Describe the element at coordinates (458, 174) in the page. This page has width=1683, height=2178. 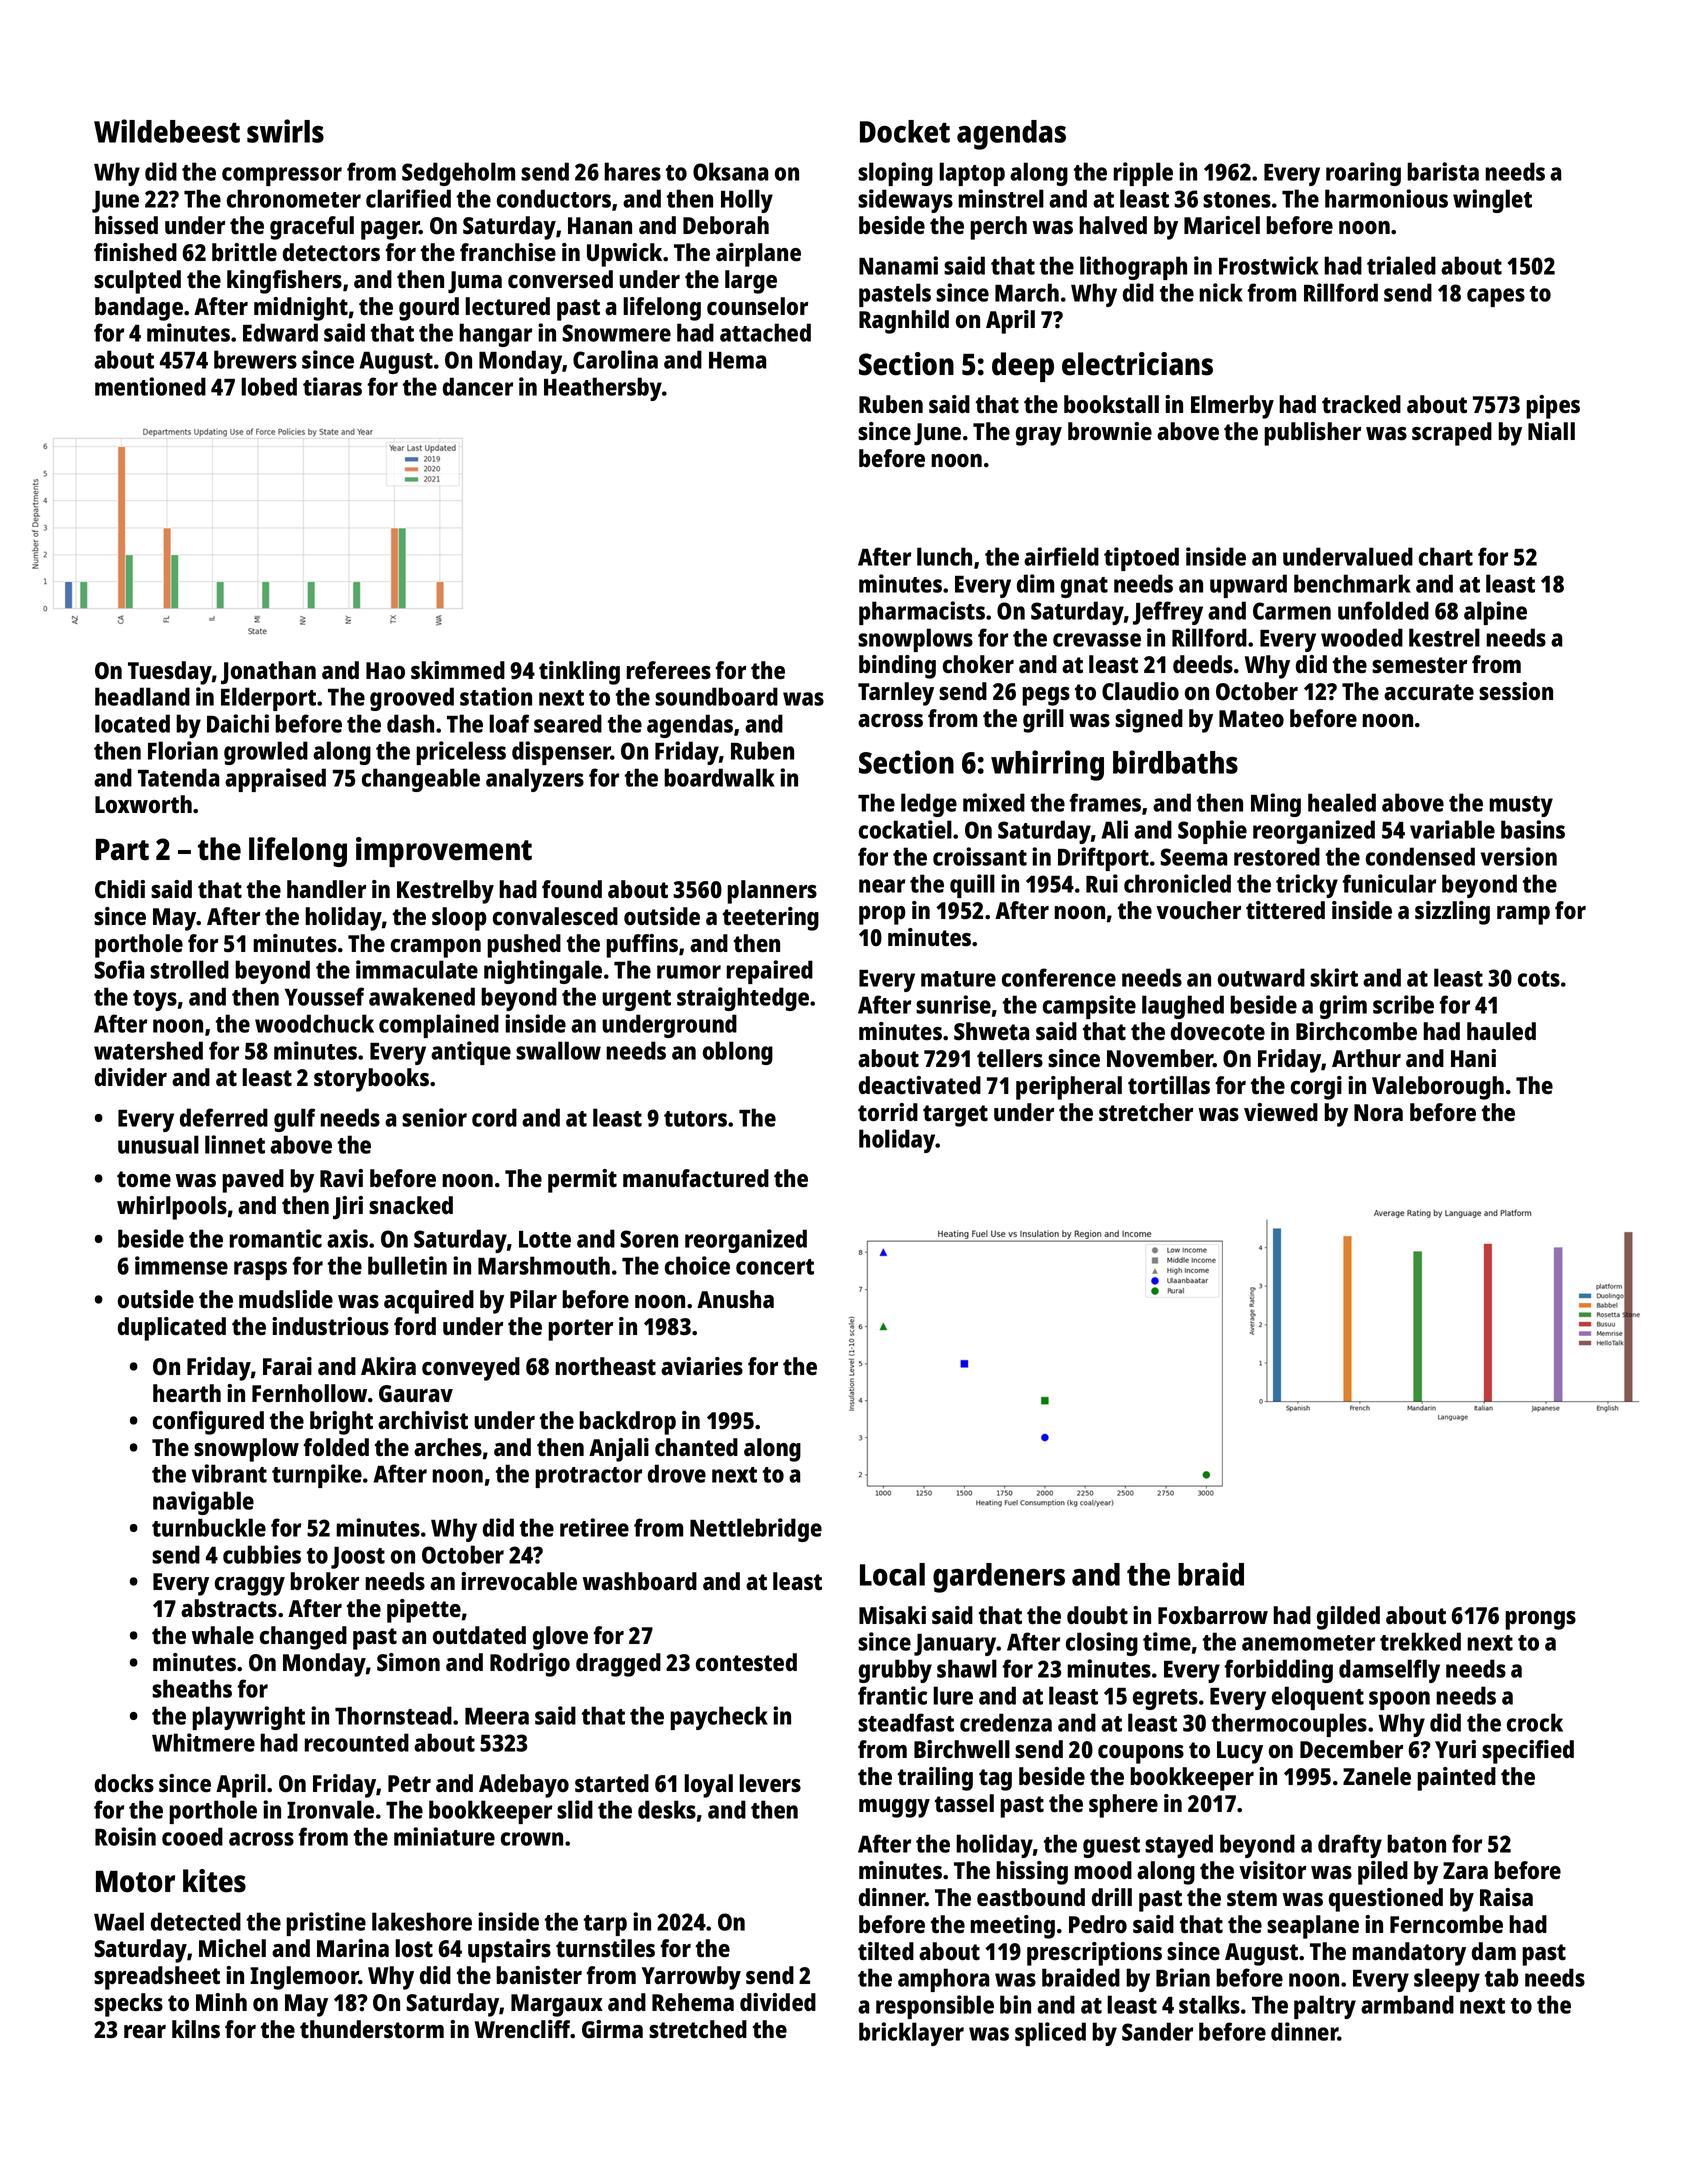
I see `Sedgeholm` at that location.
